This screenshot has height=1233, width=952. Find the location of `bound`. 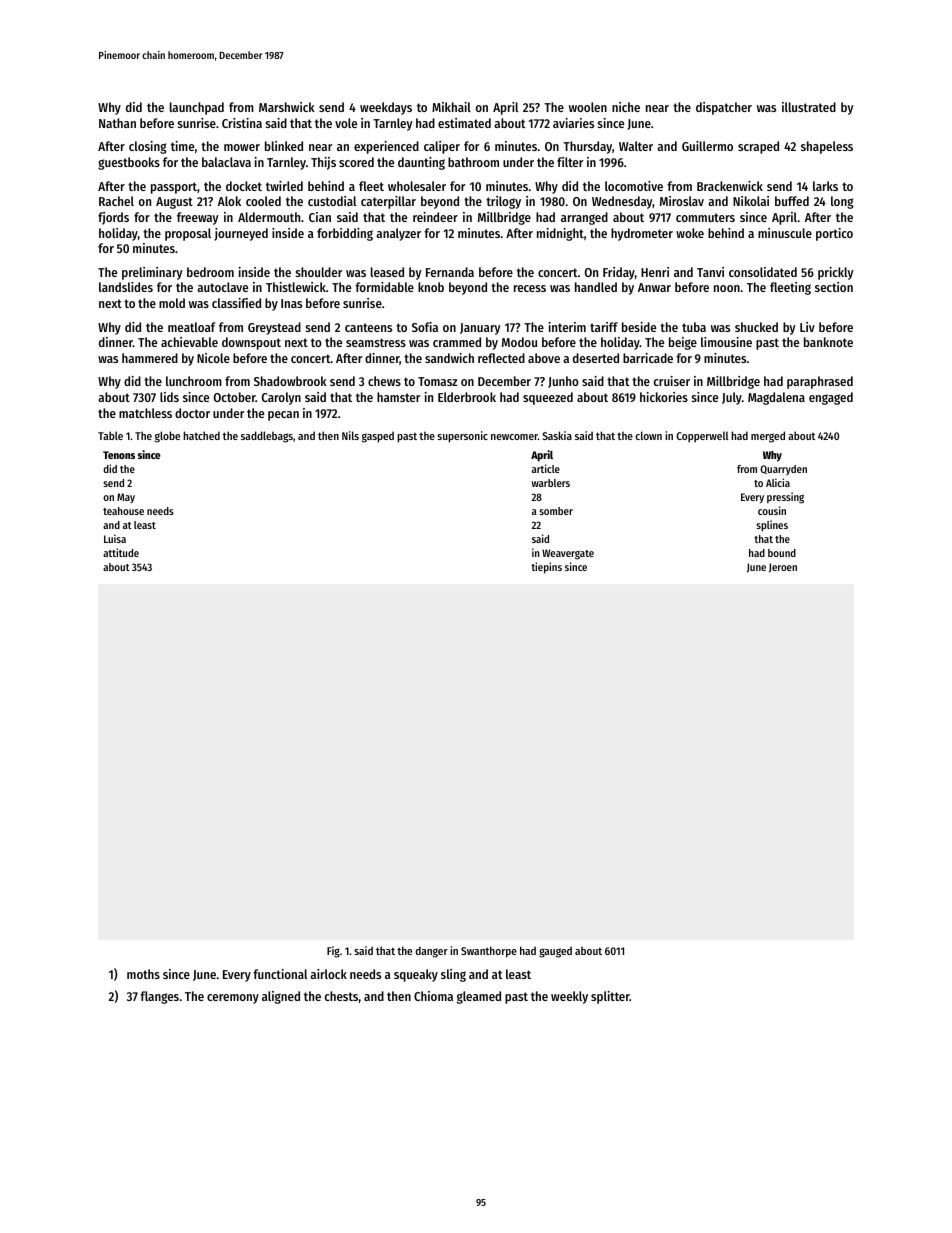

bound is located at coordinates (782, 553).
